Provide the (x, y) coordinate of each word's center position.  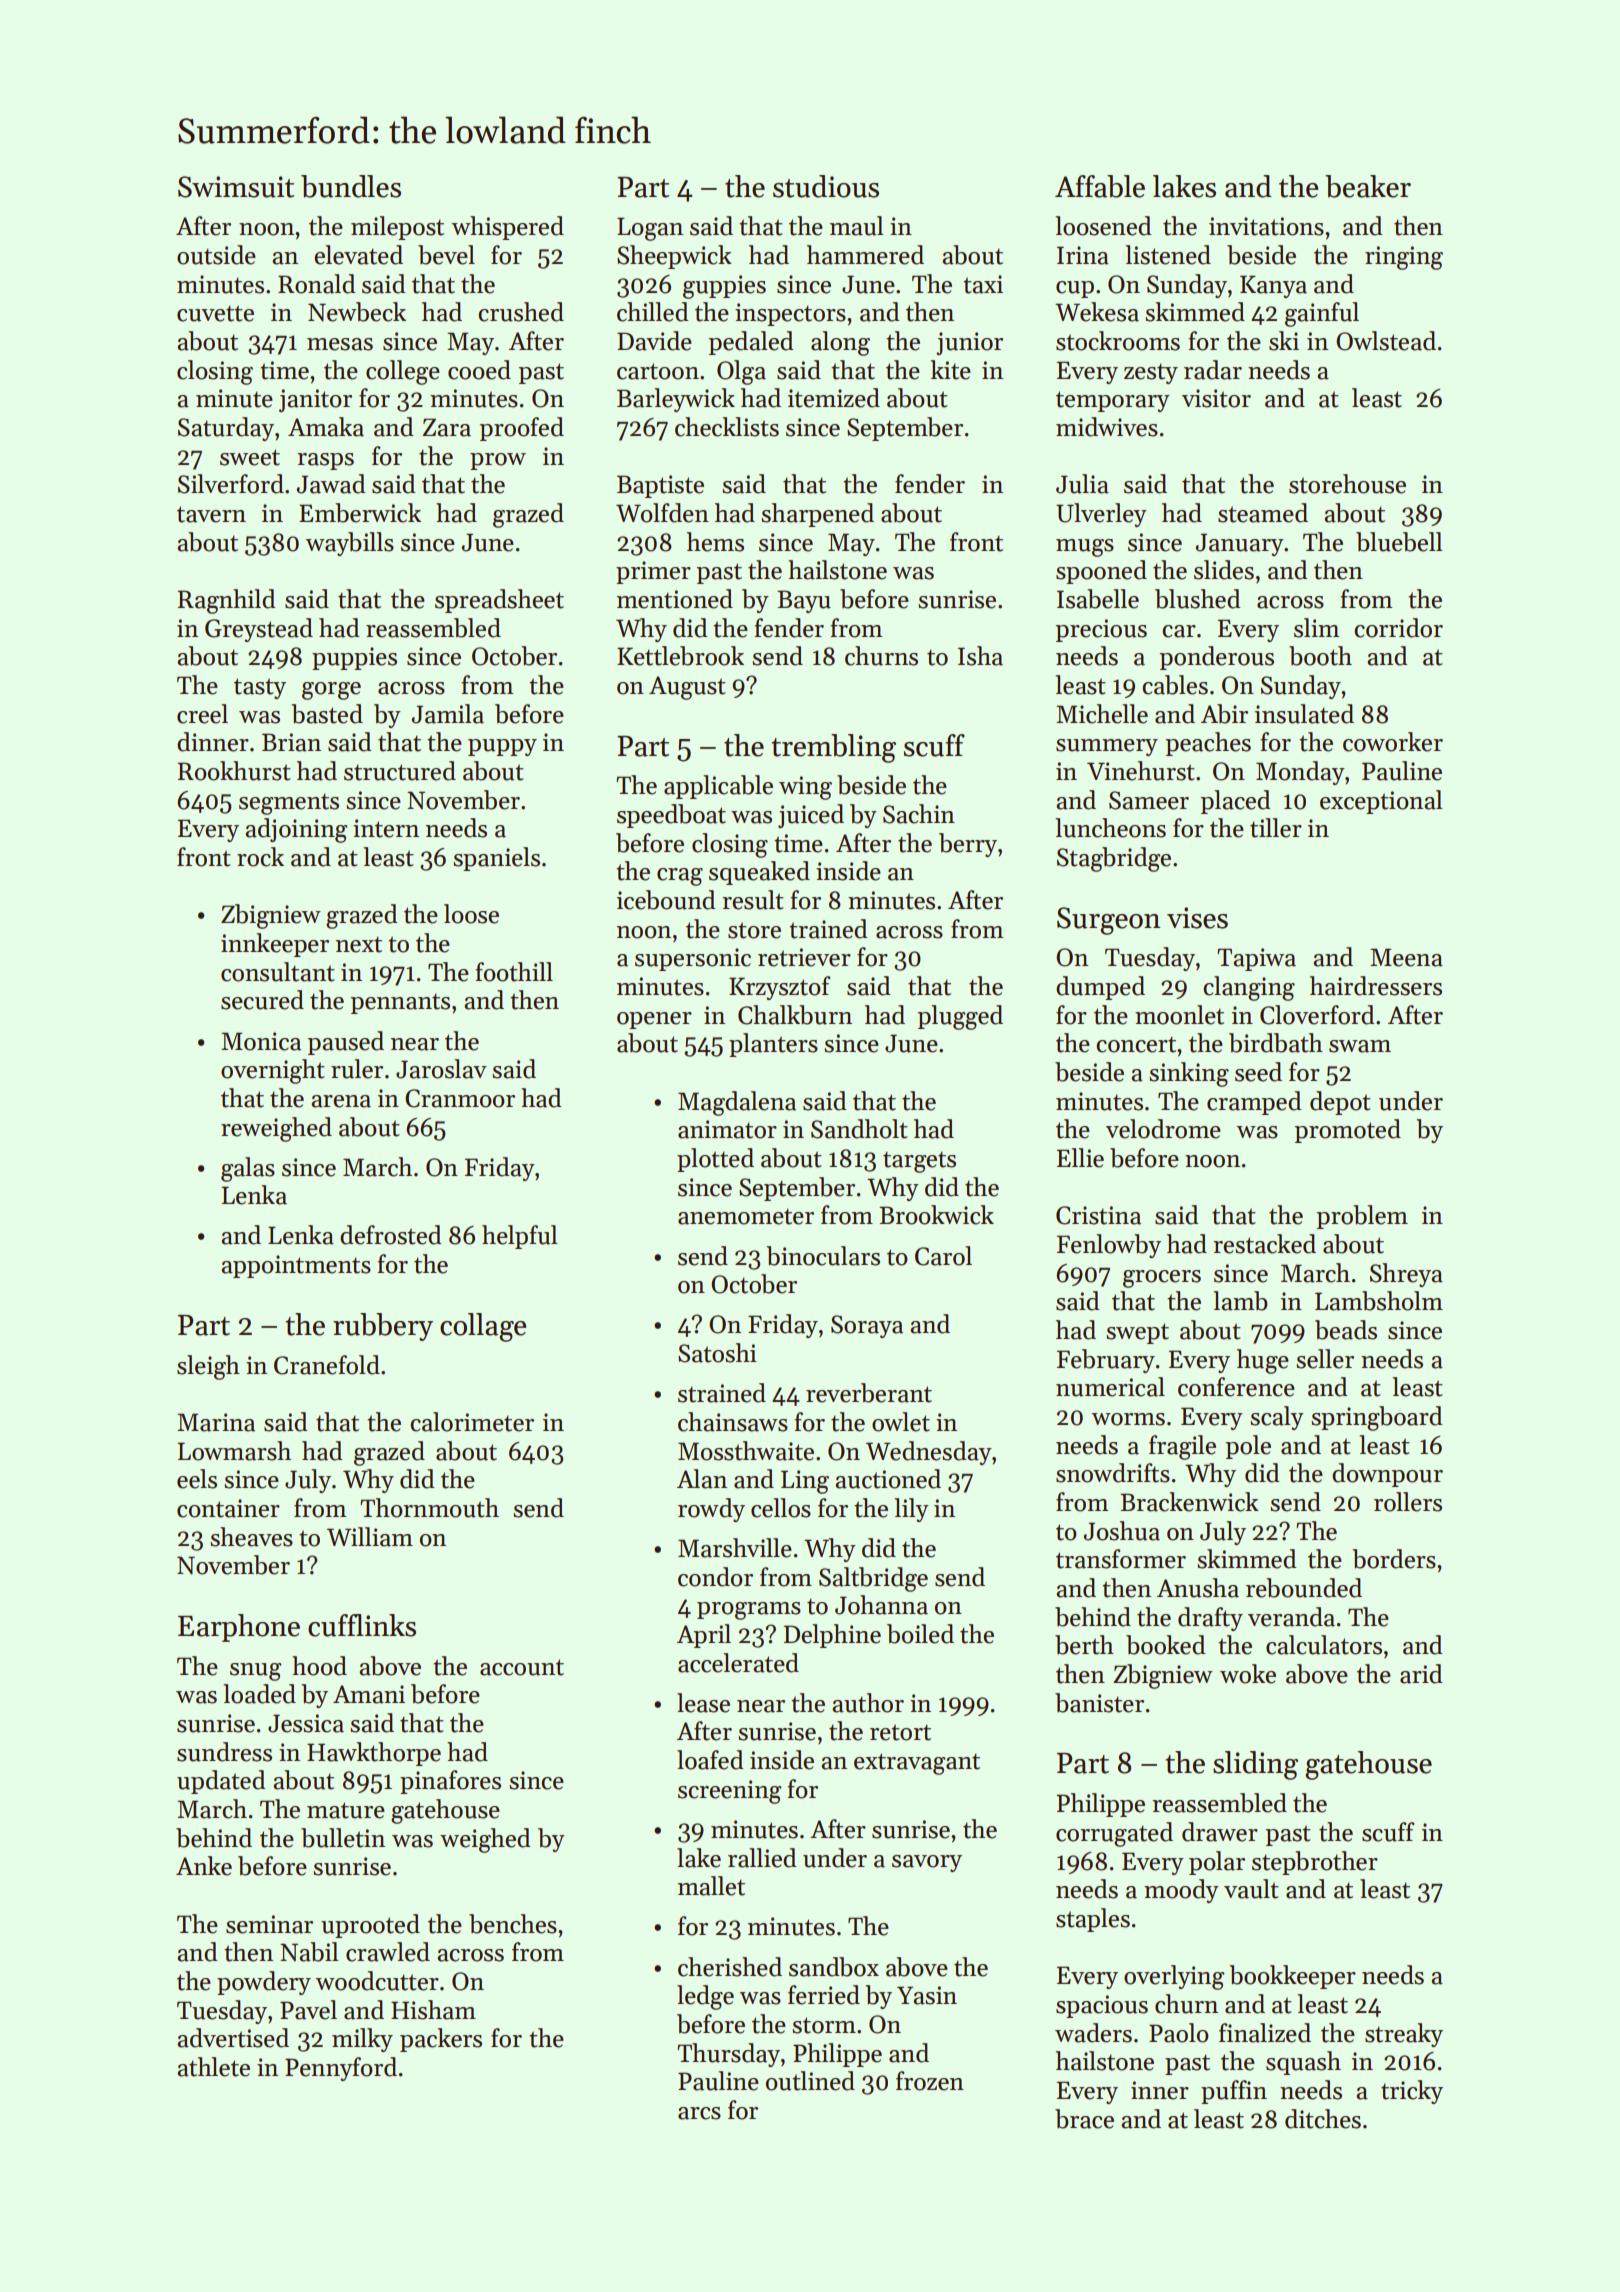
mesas (340, 344)
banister (1099, 1703)
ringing (1404, 258)
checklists (727, 427)
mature (346, 1810)
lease (703, 1703)
